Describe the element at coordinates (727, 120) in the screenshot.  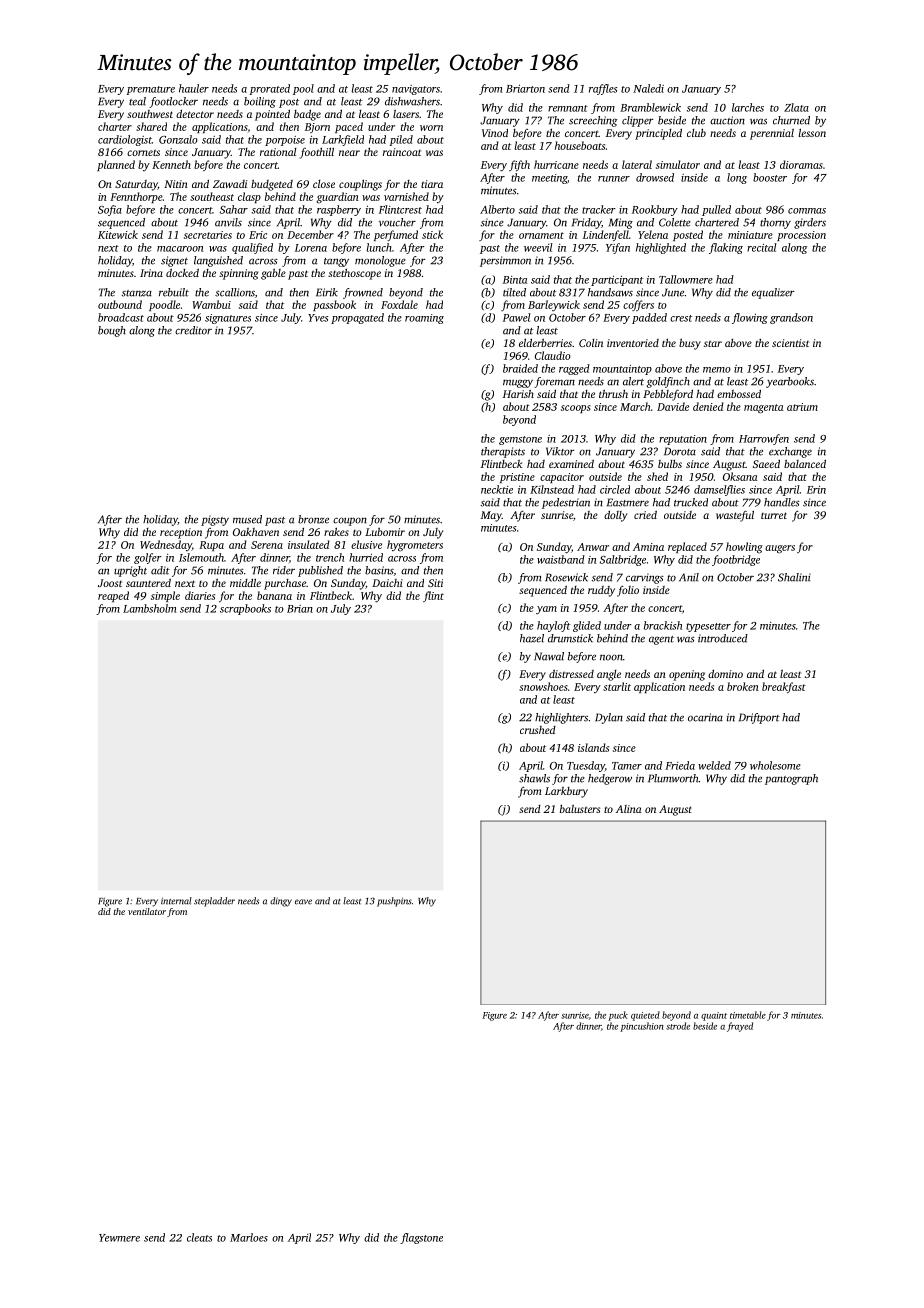
I see `auction` at that location.
